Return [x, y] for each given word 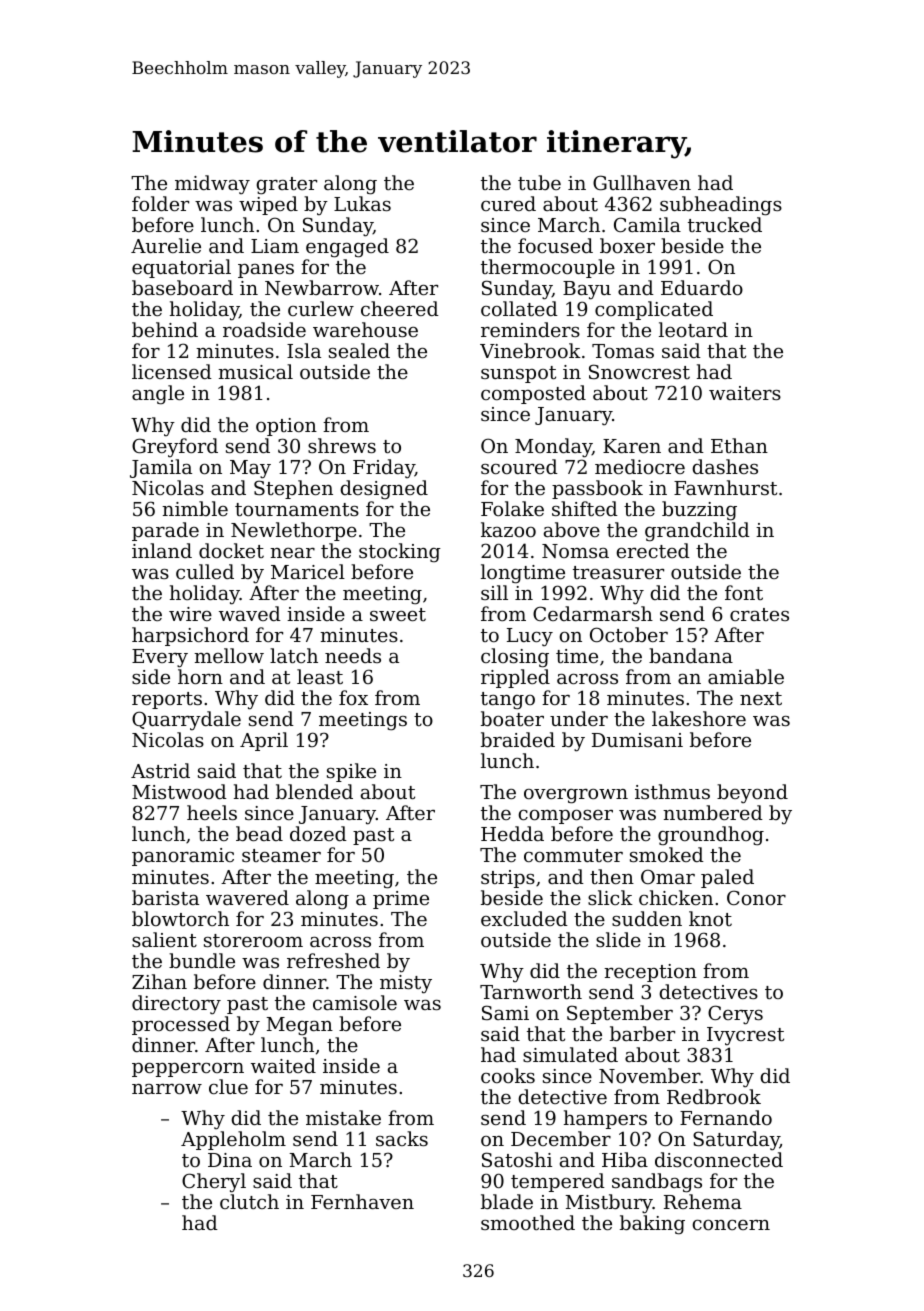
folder [160, 203]
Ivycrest [745, 1036]
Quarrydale [186, 720]
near [292, 553]
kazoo [508, 529]
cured [508, 203]
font [744, 592]
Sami [505, 1012]
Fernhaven [362, 1201]
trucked [725, 224]
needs [353, 655]
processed [181, 1025]
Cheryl [214, 1183]
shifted [585, 508]
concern [731, 1225]
